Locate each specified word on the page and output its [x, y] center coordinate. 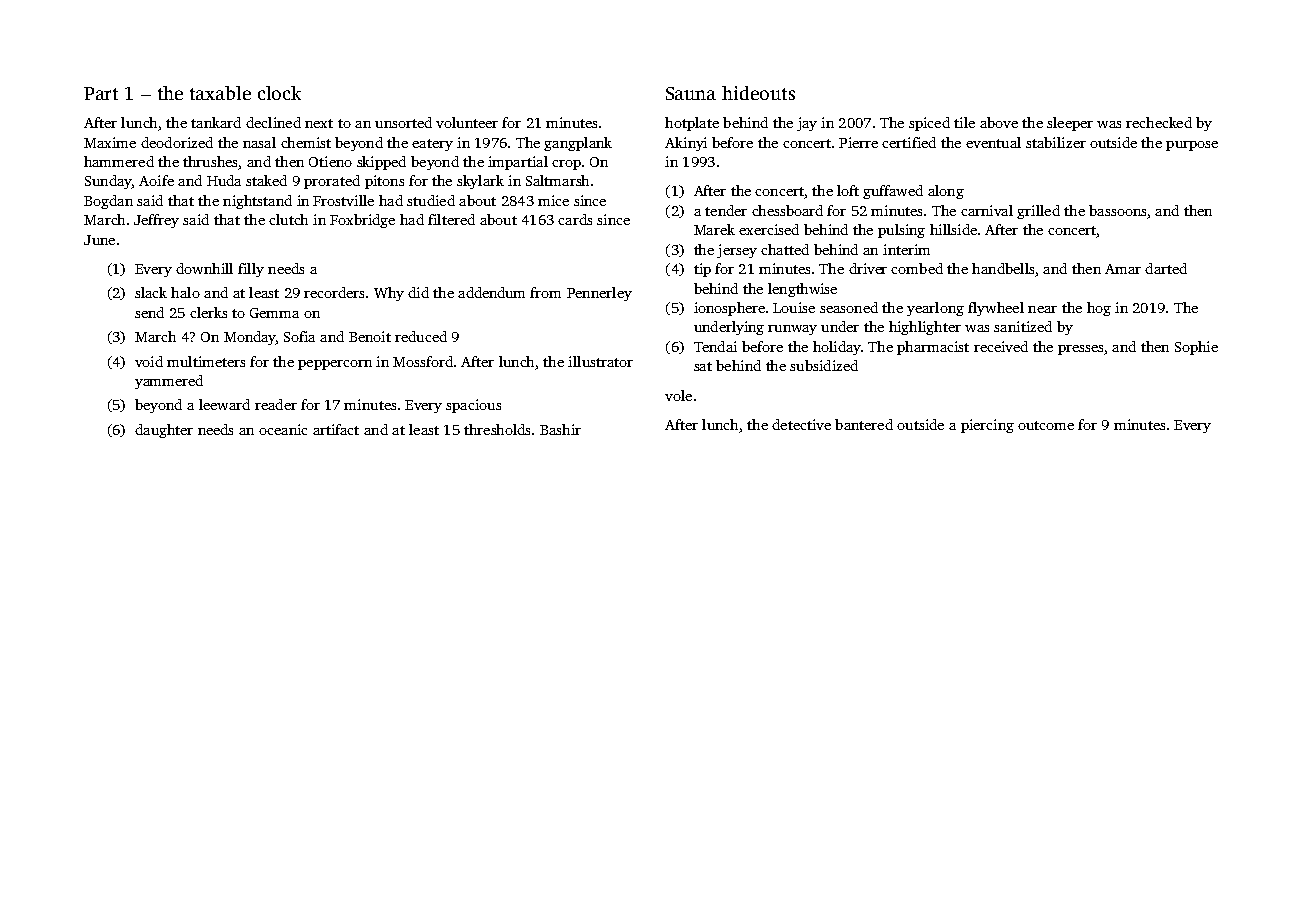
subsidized [824, 365]
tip [702, 270]
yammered [169, 382]
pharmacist [933, 348]
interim [906, 249]
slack [151, 292]
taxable [220, 93]
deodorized [177, 142]
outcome [1046, 425]
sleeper [1070, 124]
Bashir [560, 429]
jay [807, 124]
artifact [336, 429]
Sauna [691, 93]
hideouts [758, 93]
